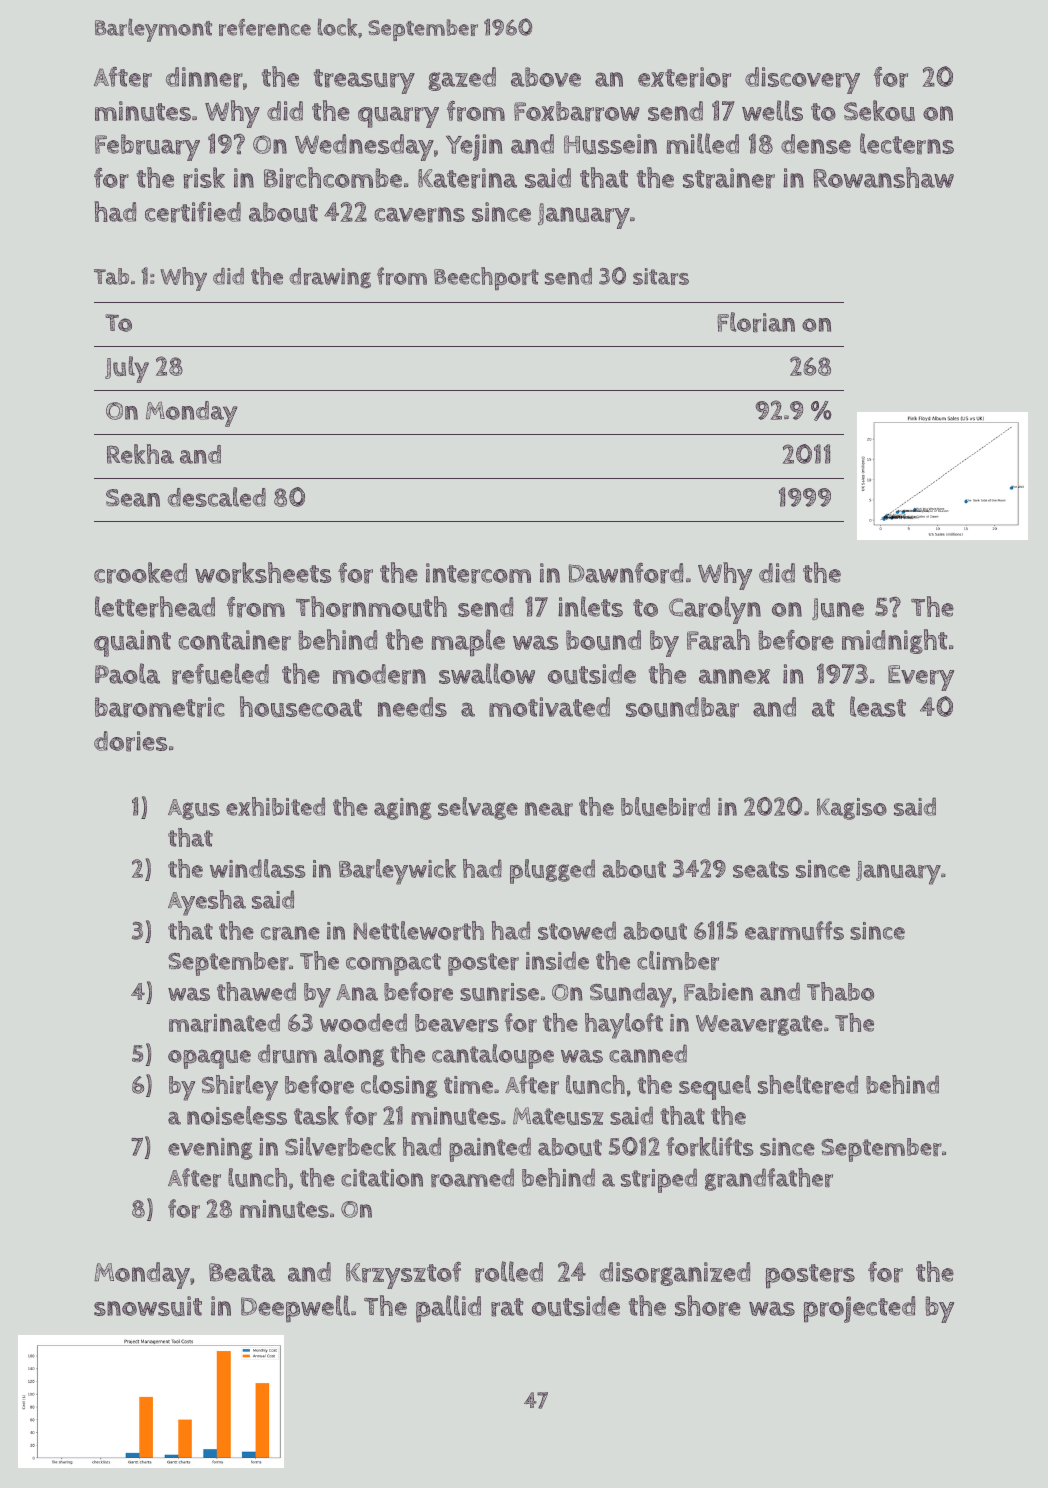  I want to click on Every, so click(921, 678).
